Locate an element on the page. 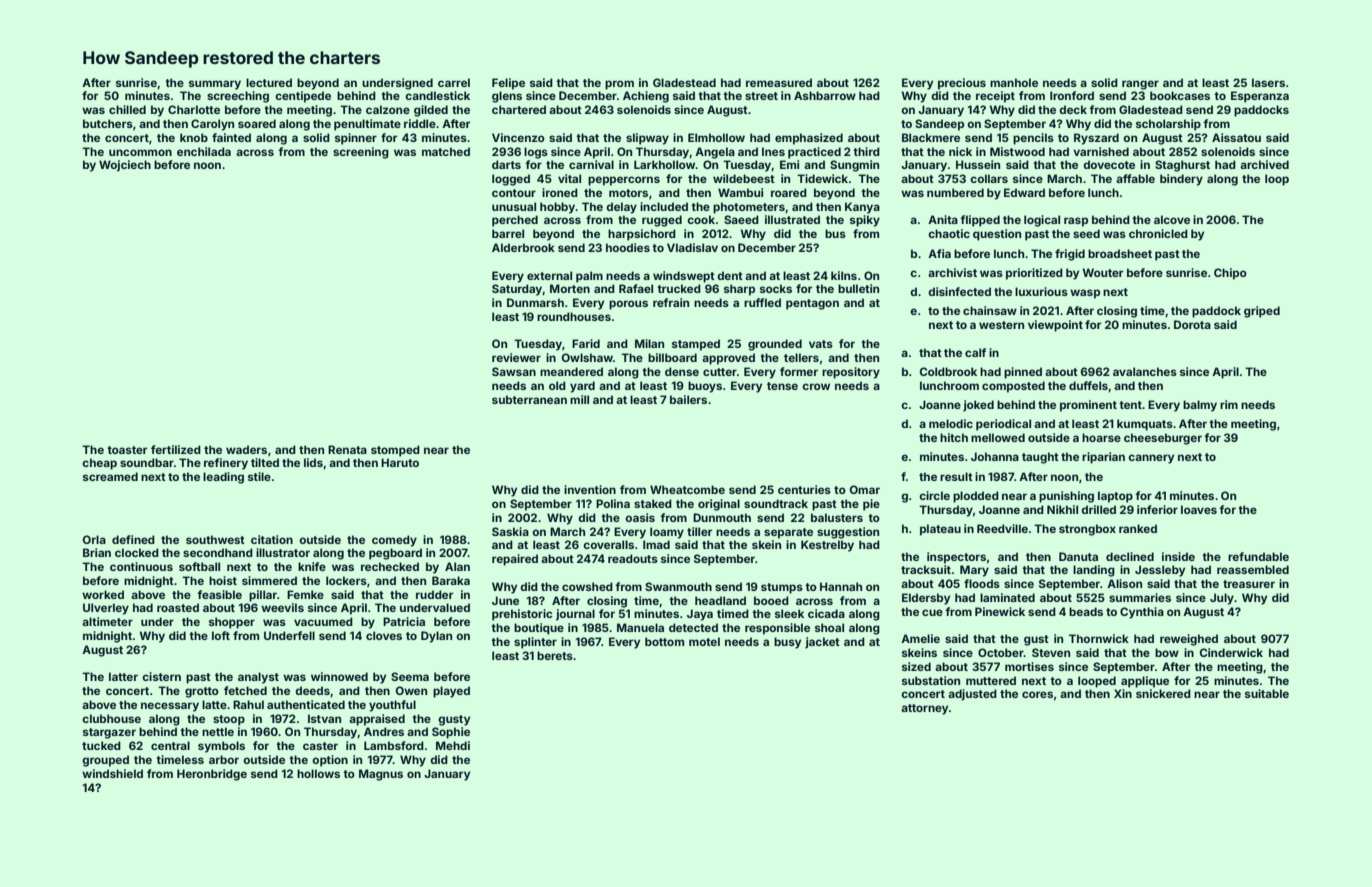 This image has width=1372, height=887. remeasured is located at coordinates (779, 82).
